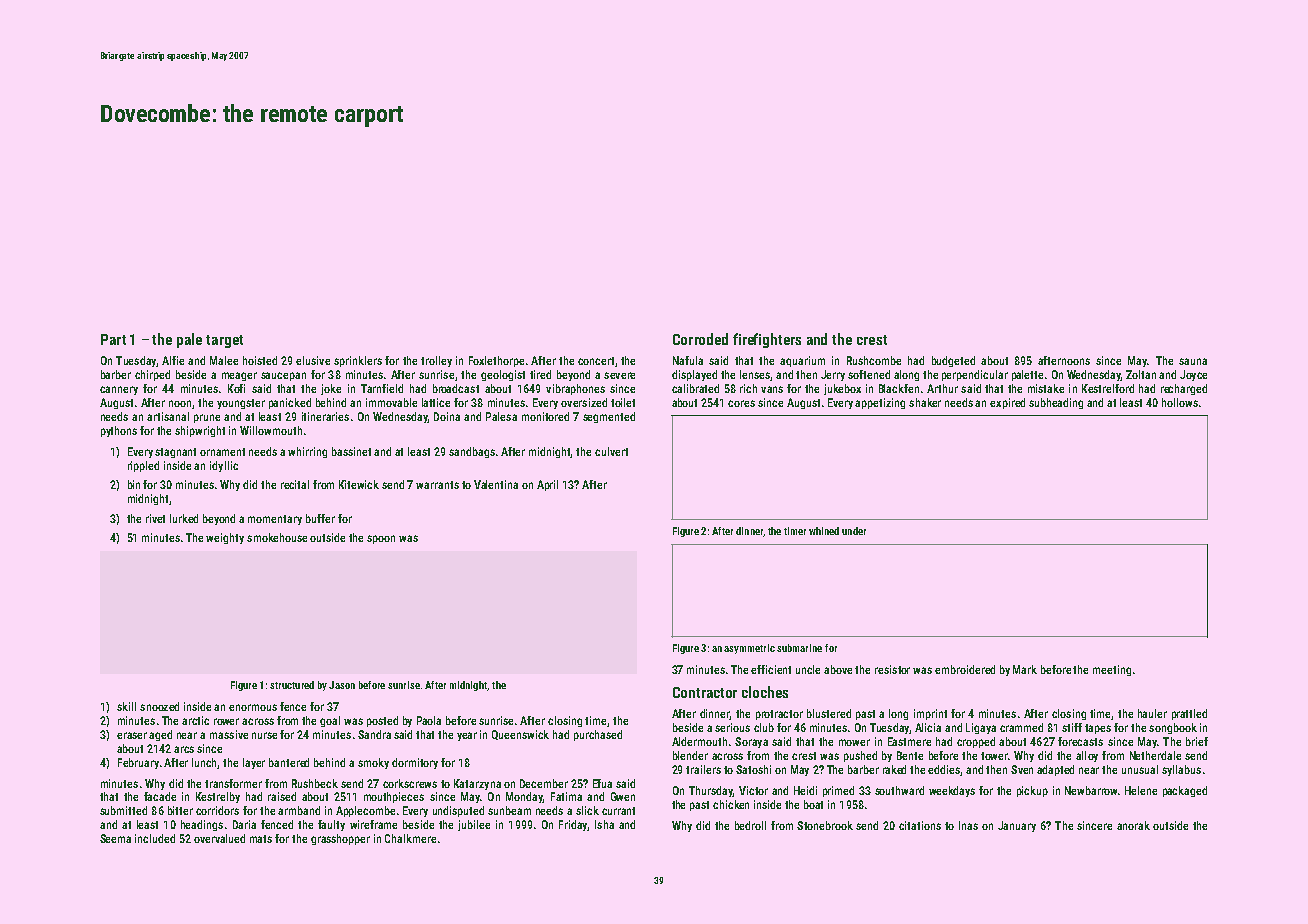 The image size is (1308, 924). What do you see at coordinates (854, 531) in the screenshot?
I see `under` at bounding box center [854, 531].
